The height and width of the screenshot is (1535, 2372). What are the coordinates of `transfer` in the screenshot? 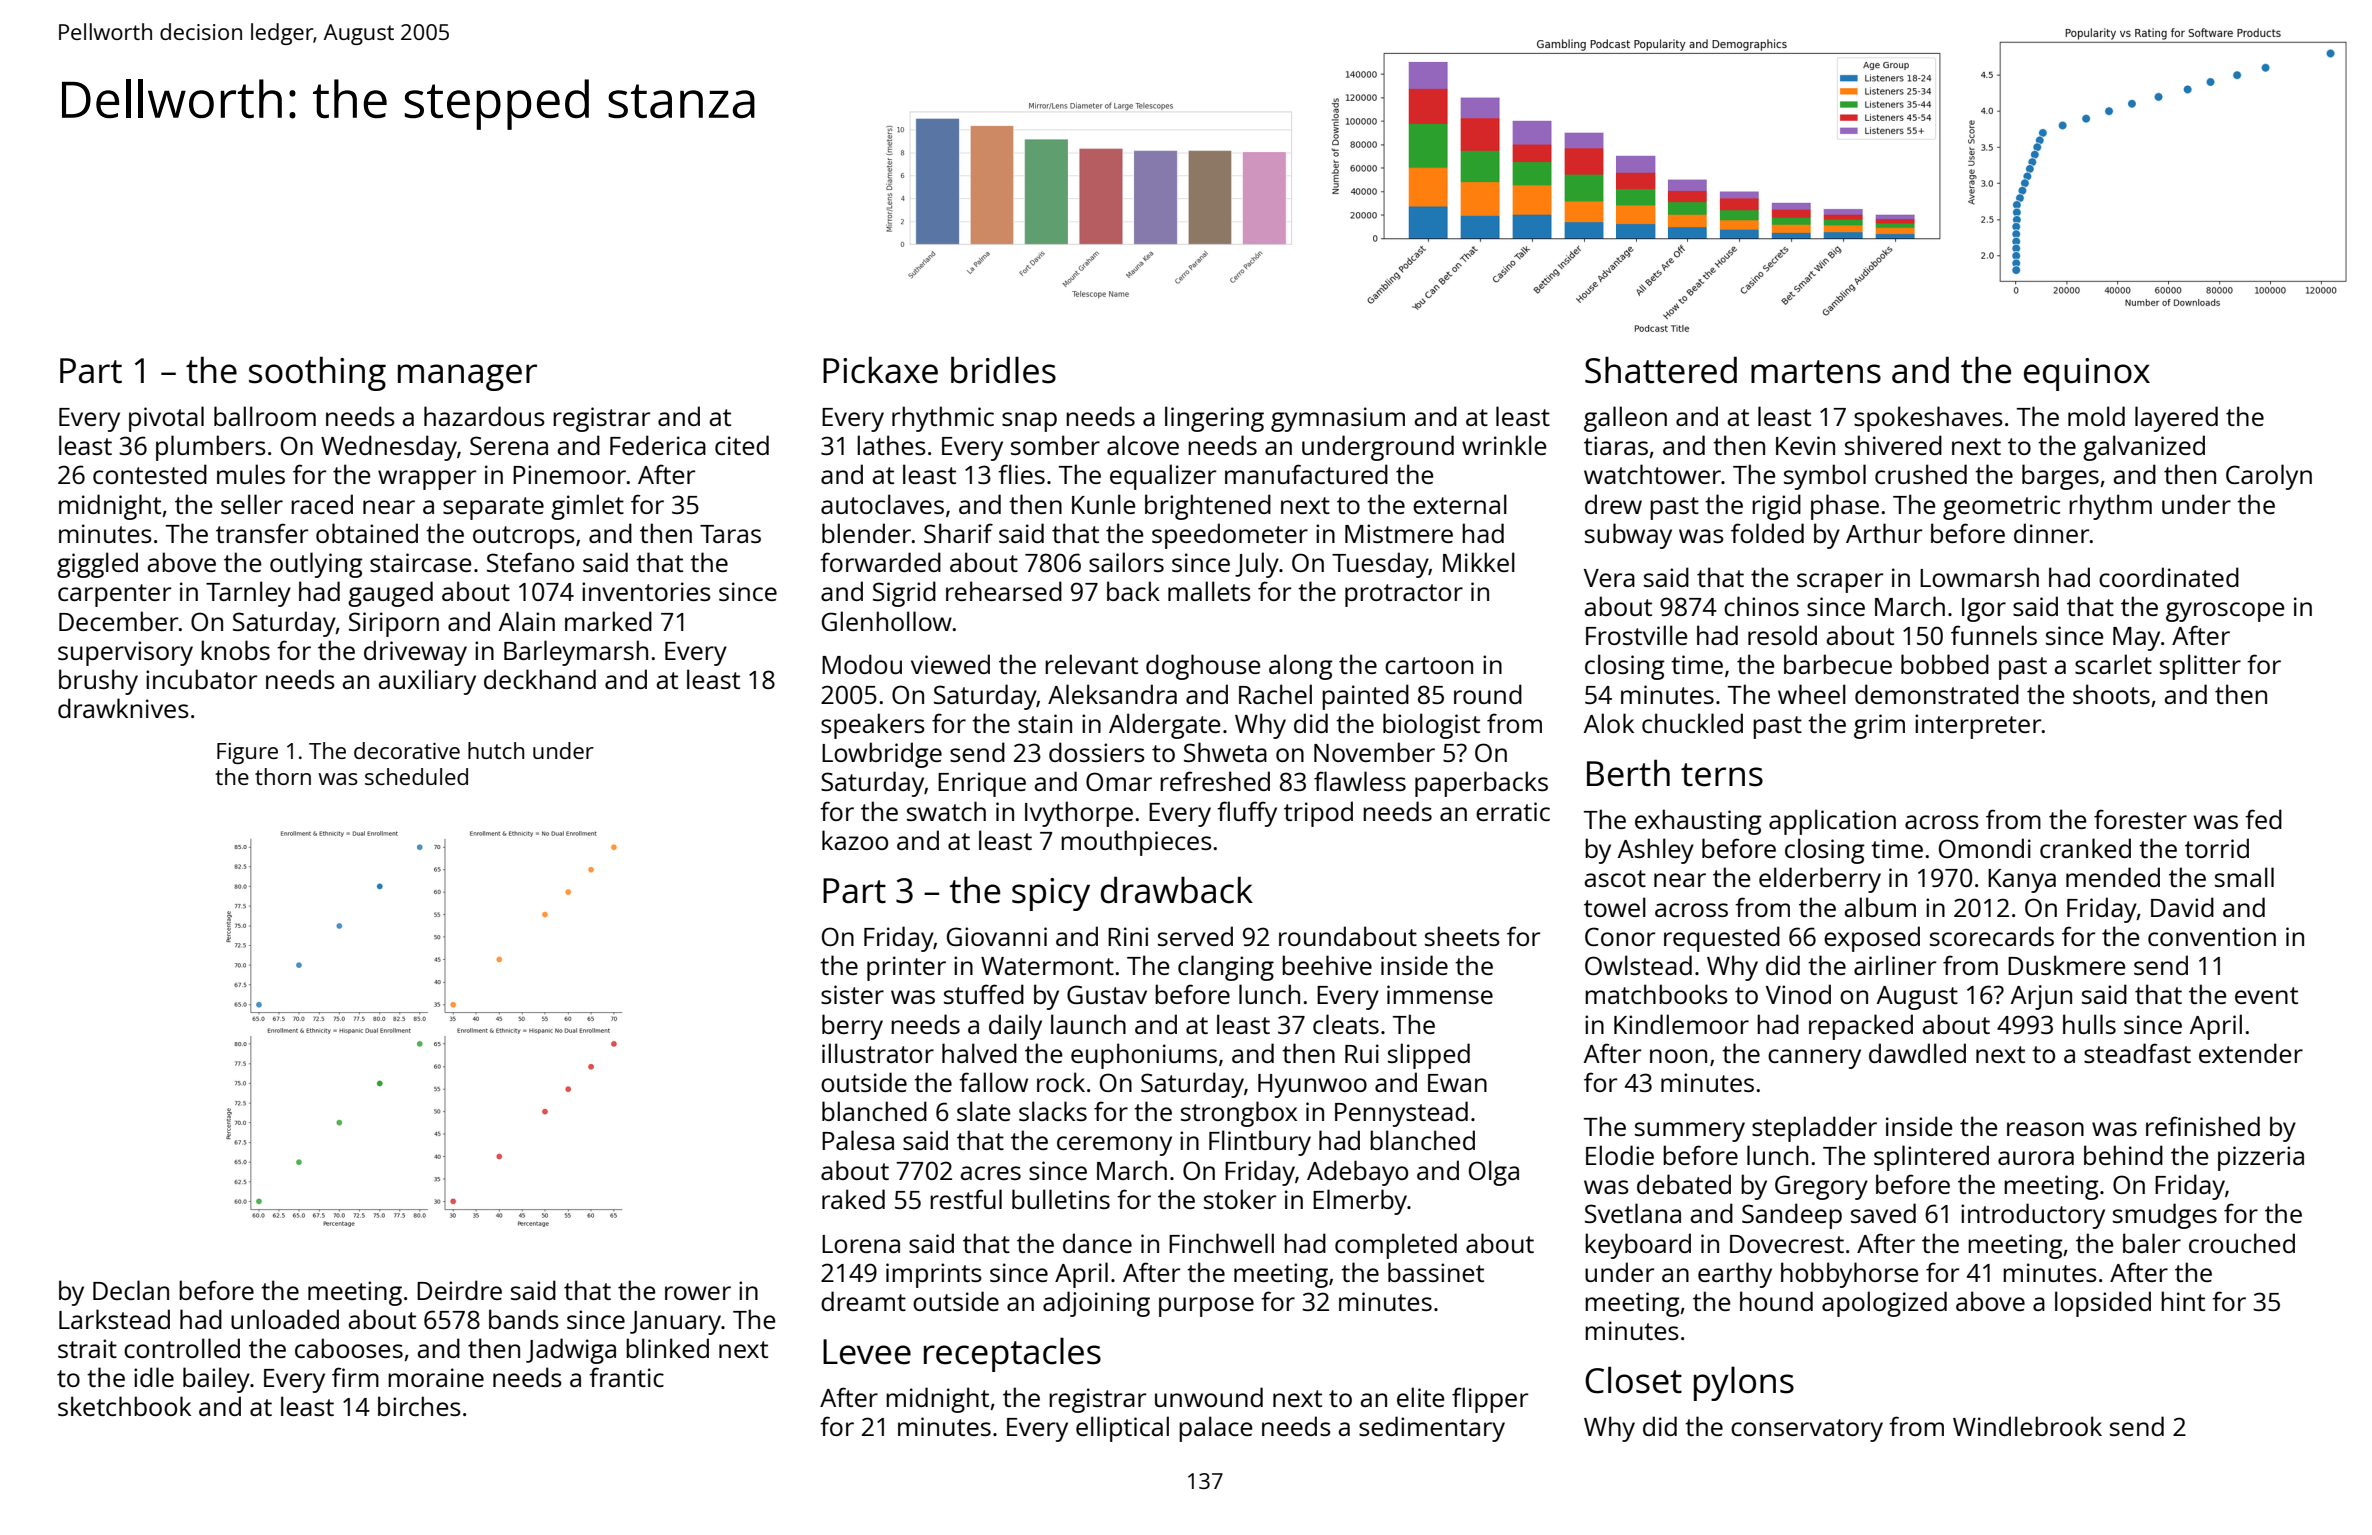 It's located at (262, 533).
